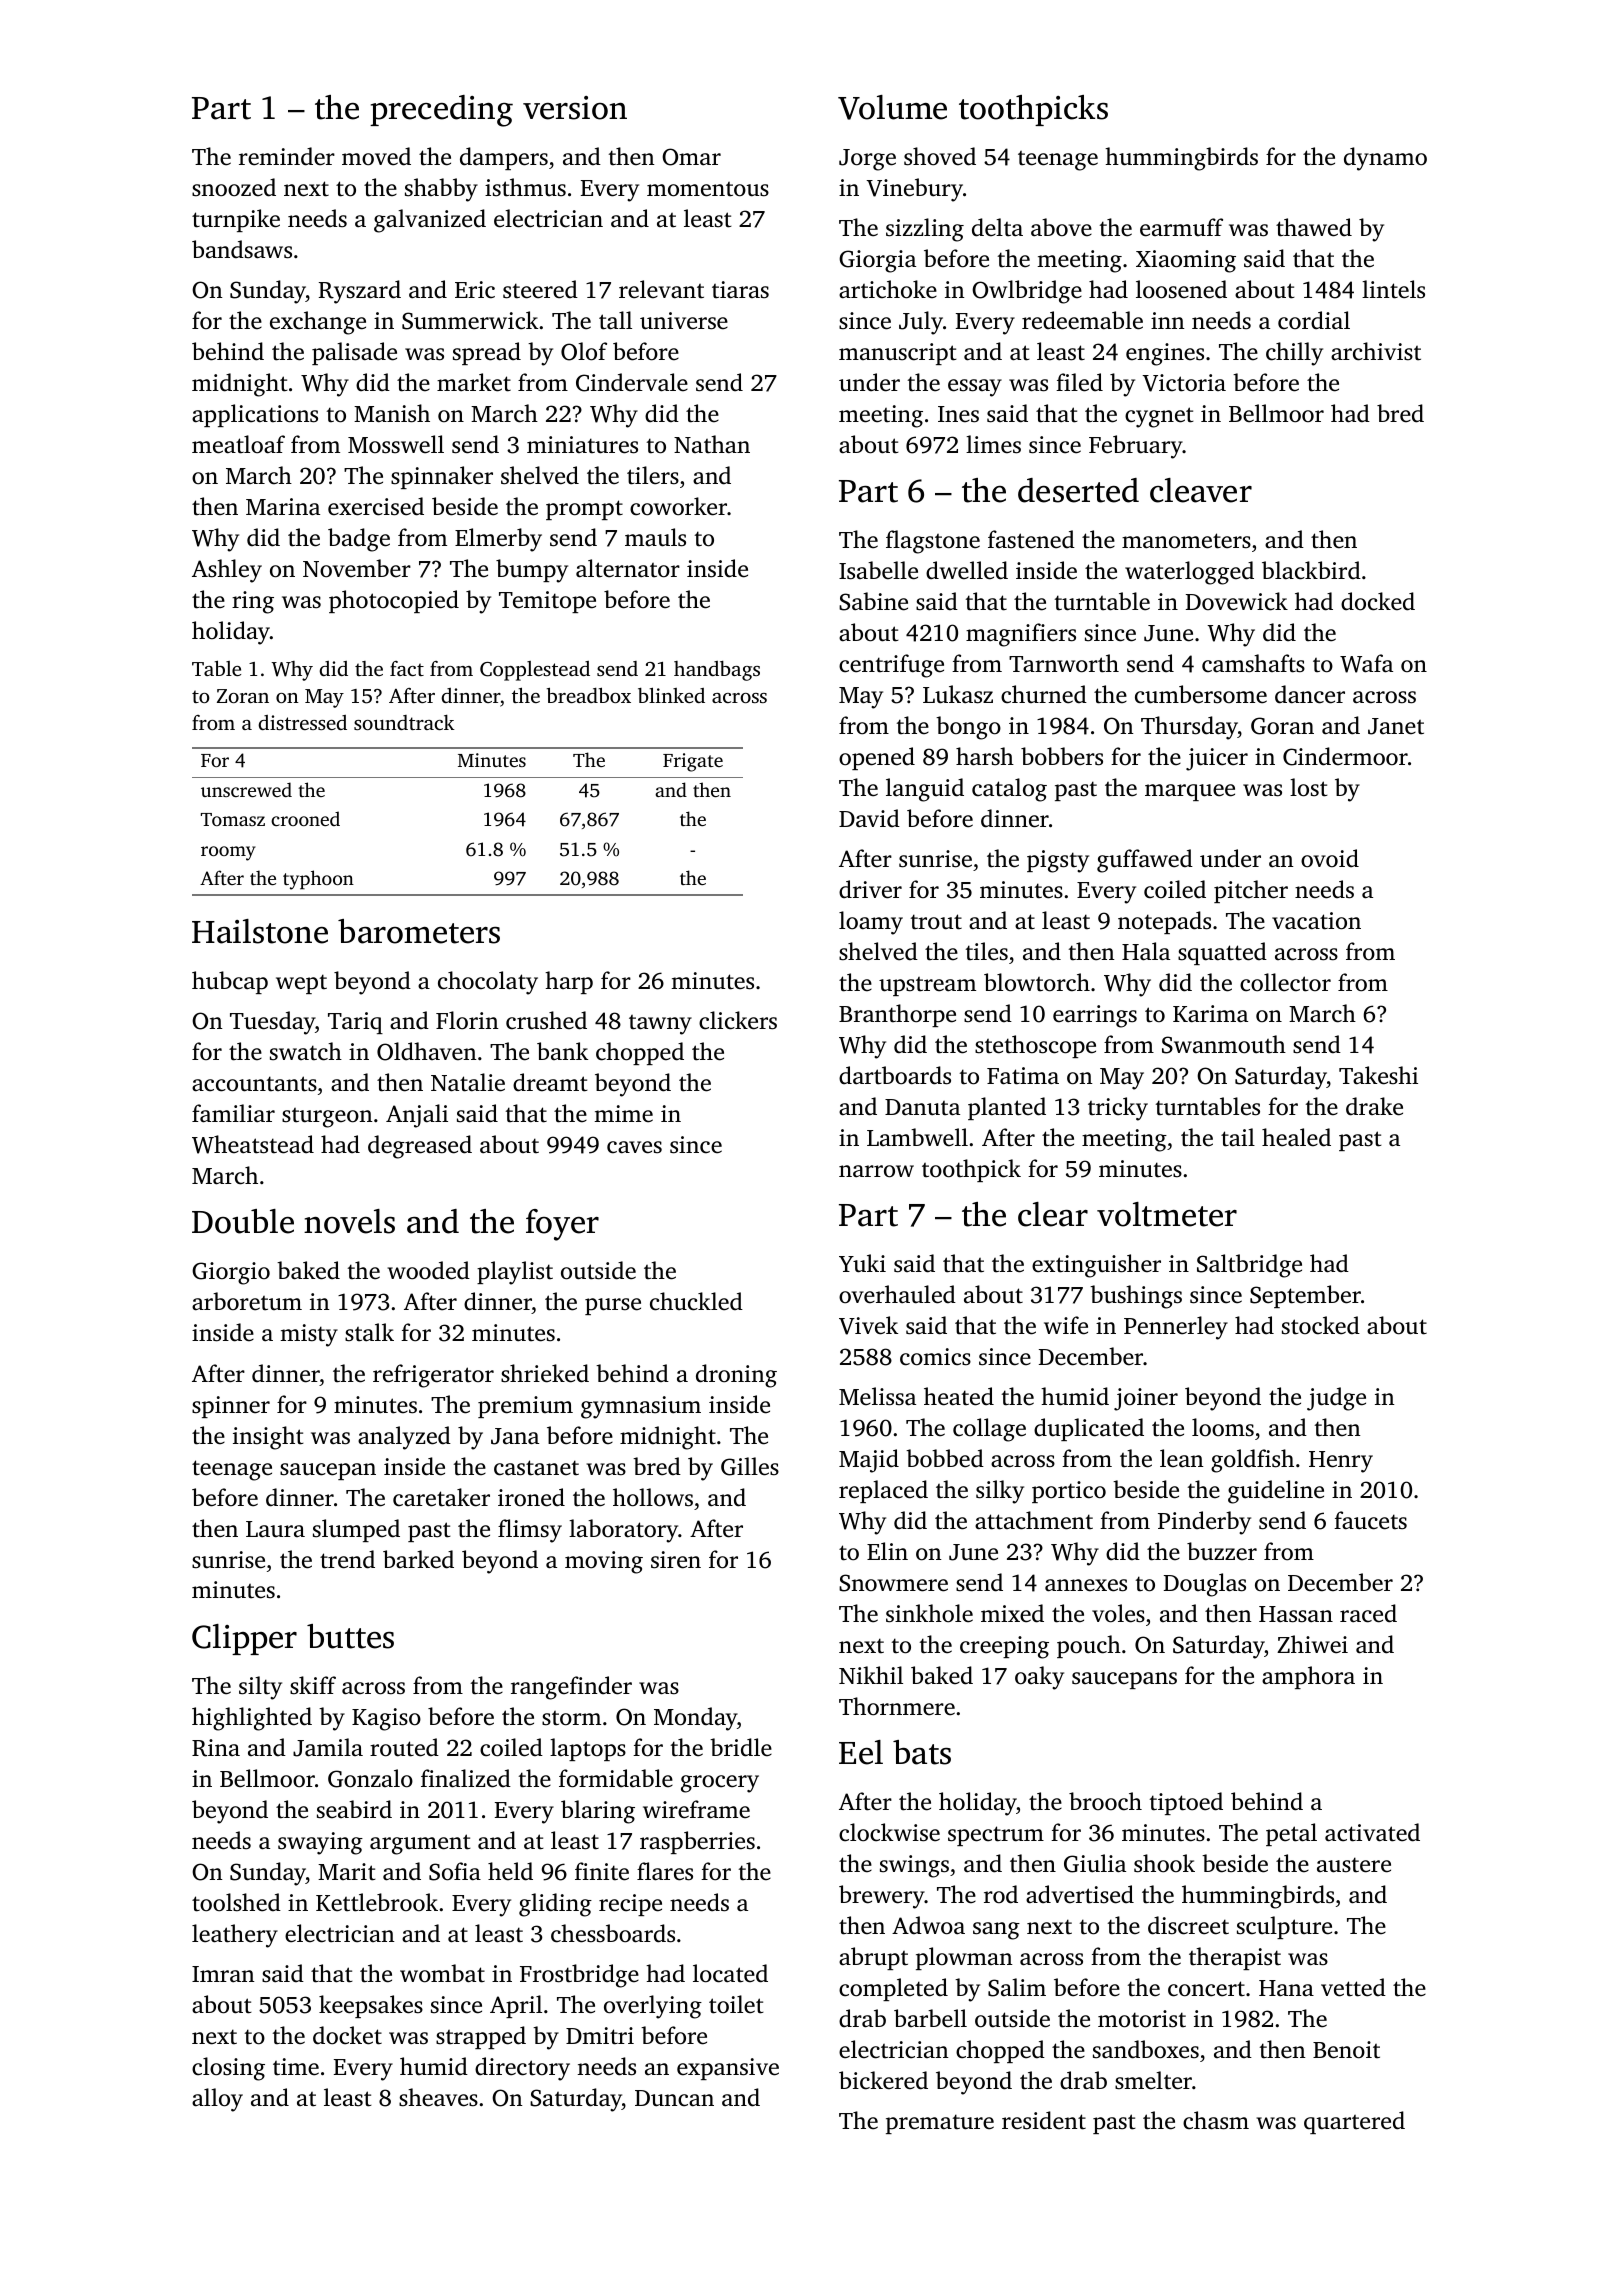 Image resolution: width=1620 pixels, height=2292 pixels. What do you see at coordinates (750, 1466) in the screenshot?
I see `Gilles` at bounding box center [750, 1466].
